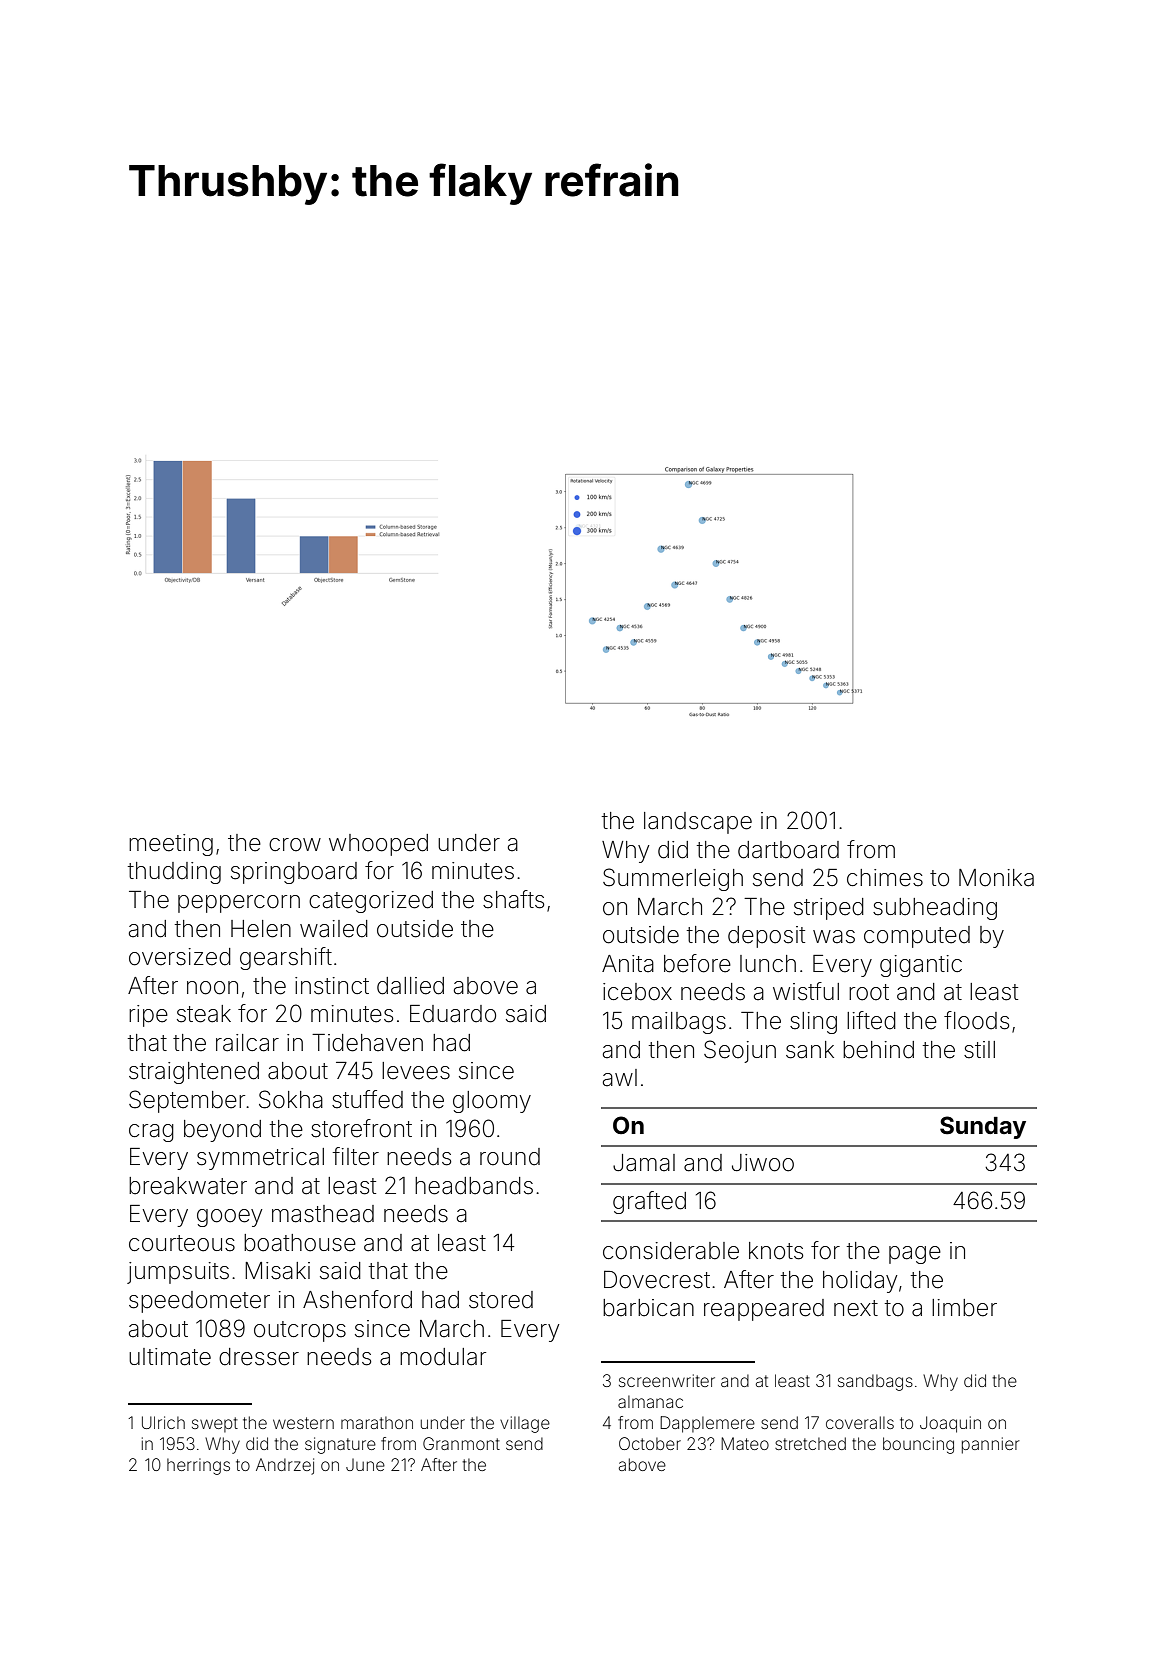  I want to click on whooped, so click(378, 845).
